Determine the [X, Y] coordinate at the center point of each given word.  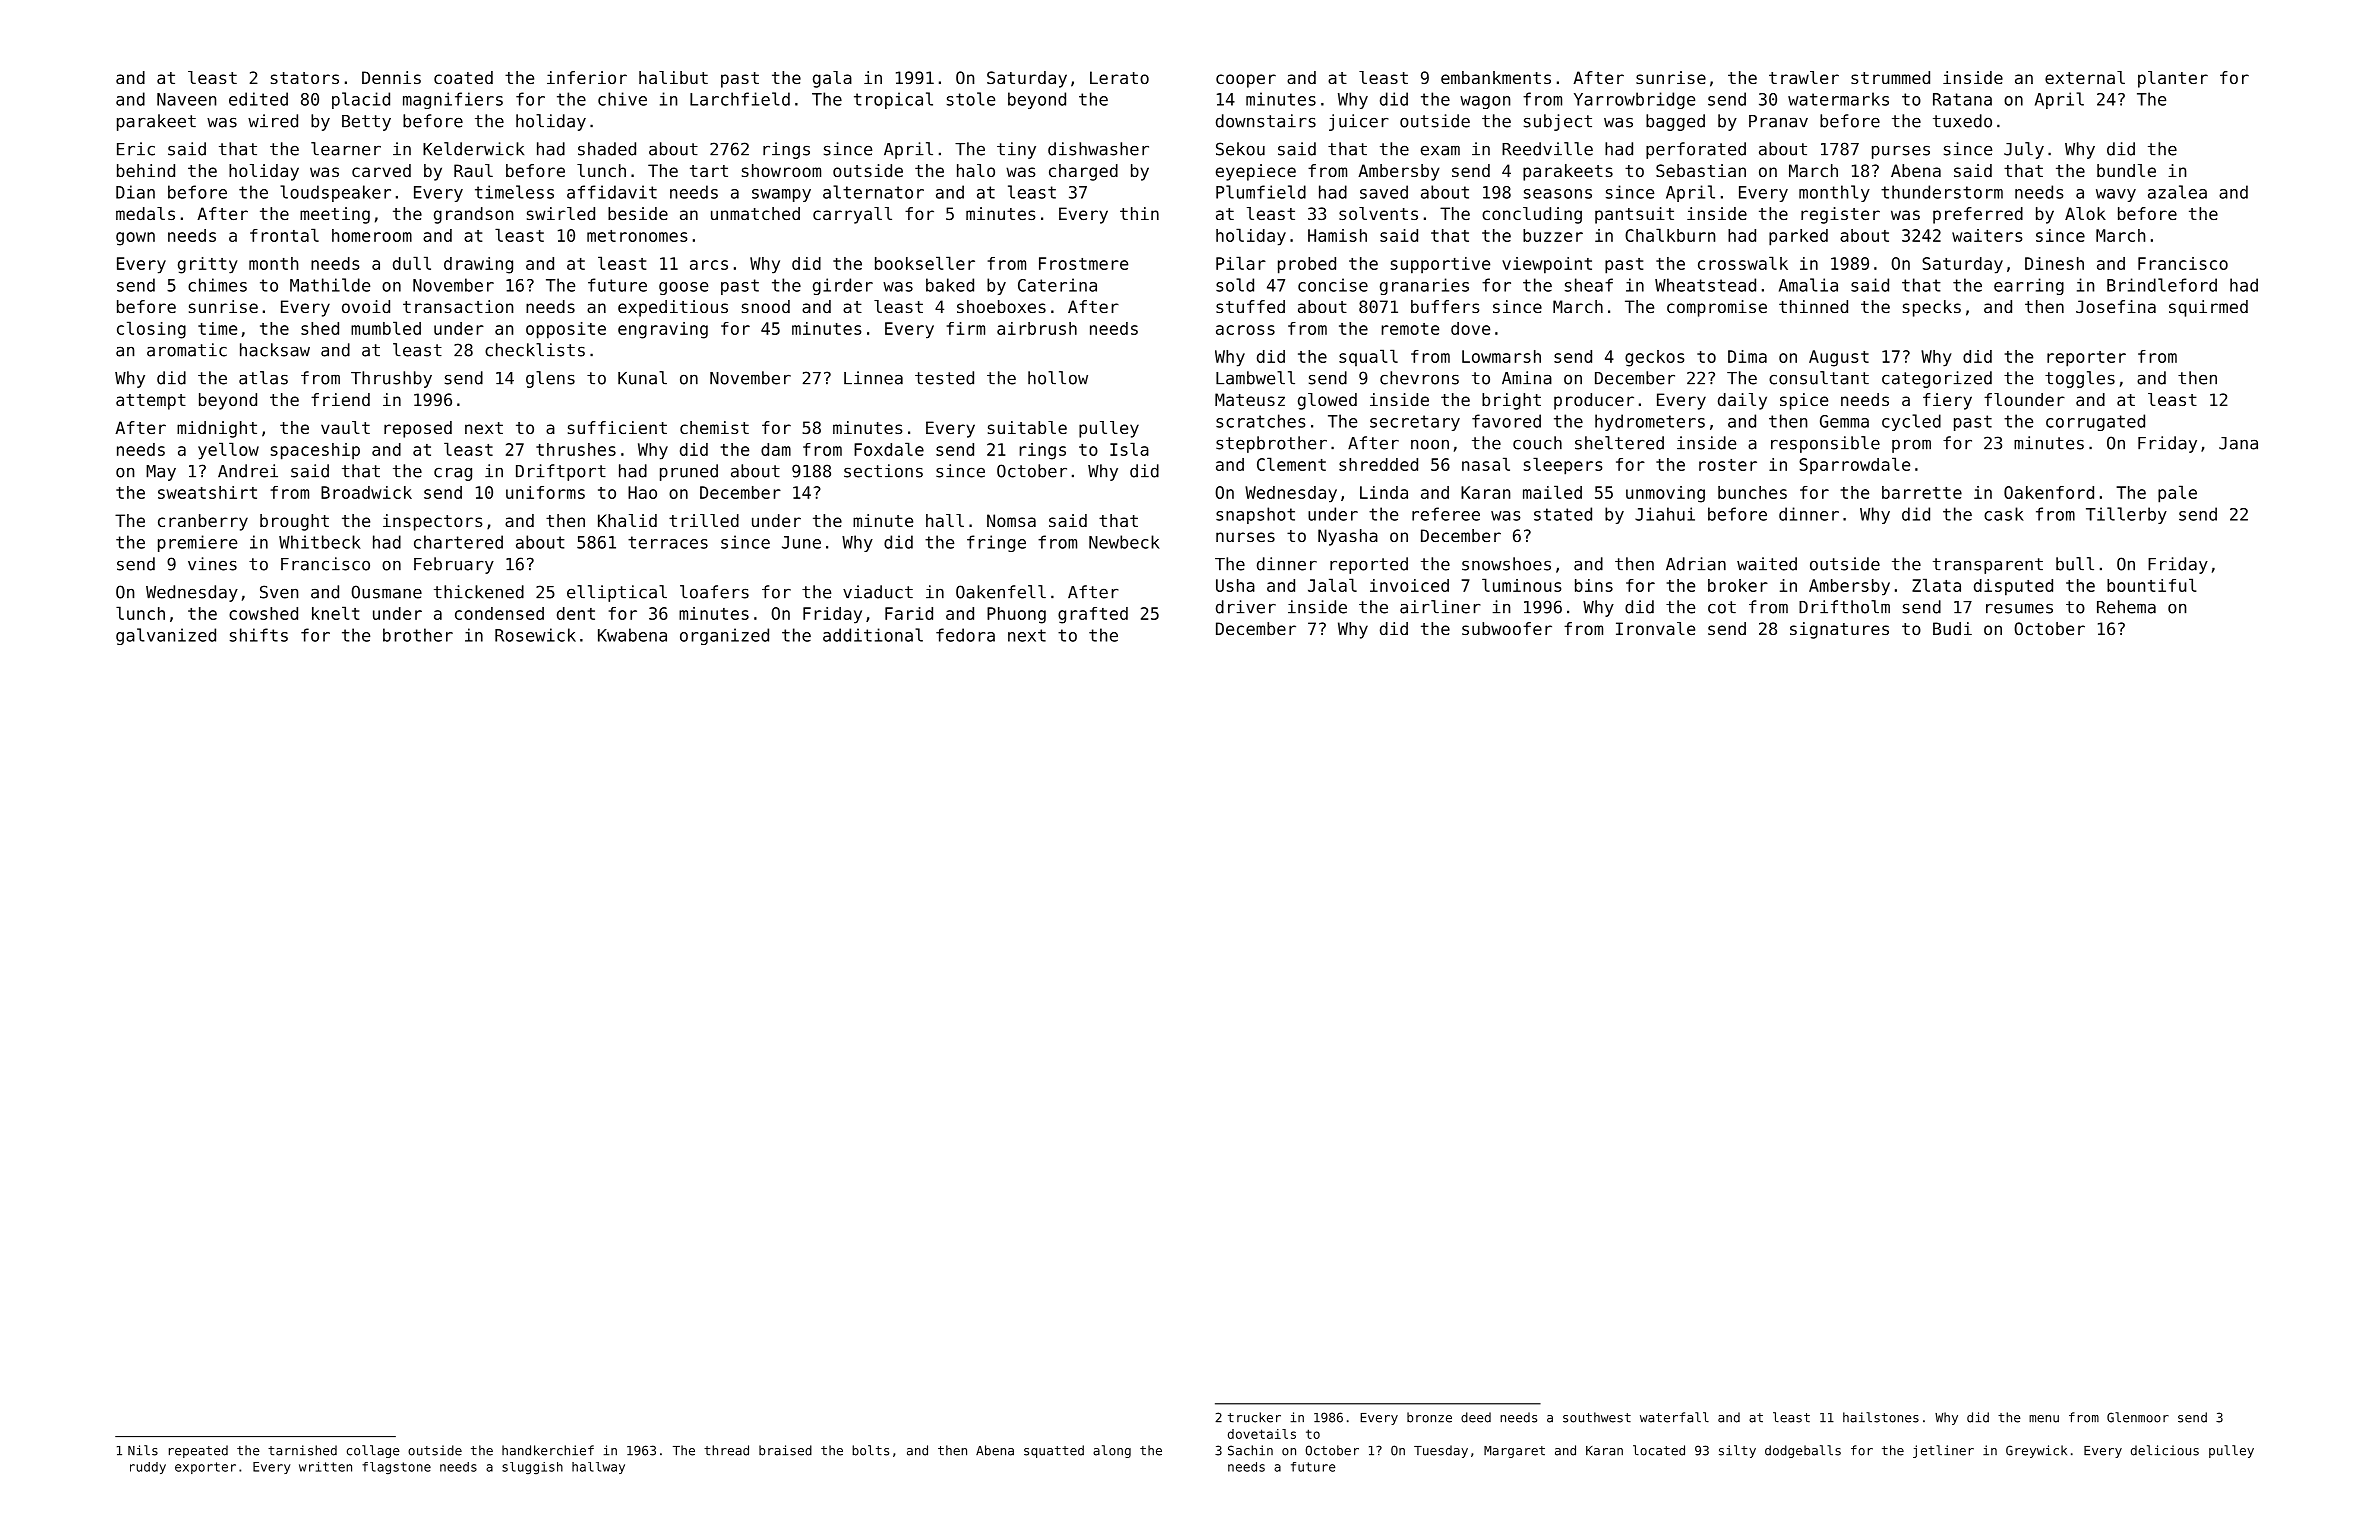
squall [1368, 358]
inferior [587, 77]
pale [2177, 494]
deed [1476, 1417]
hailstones [1881, 1417]
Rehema [2126, 607]
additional [873, 635]
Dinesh [2054, 263]
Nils [143, 1450]
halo [976, 170]
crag [453, 474]
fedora [965, 635]
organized [724, 636]
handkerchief [548, 1450]
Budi [1952, 628]
